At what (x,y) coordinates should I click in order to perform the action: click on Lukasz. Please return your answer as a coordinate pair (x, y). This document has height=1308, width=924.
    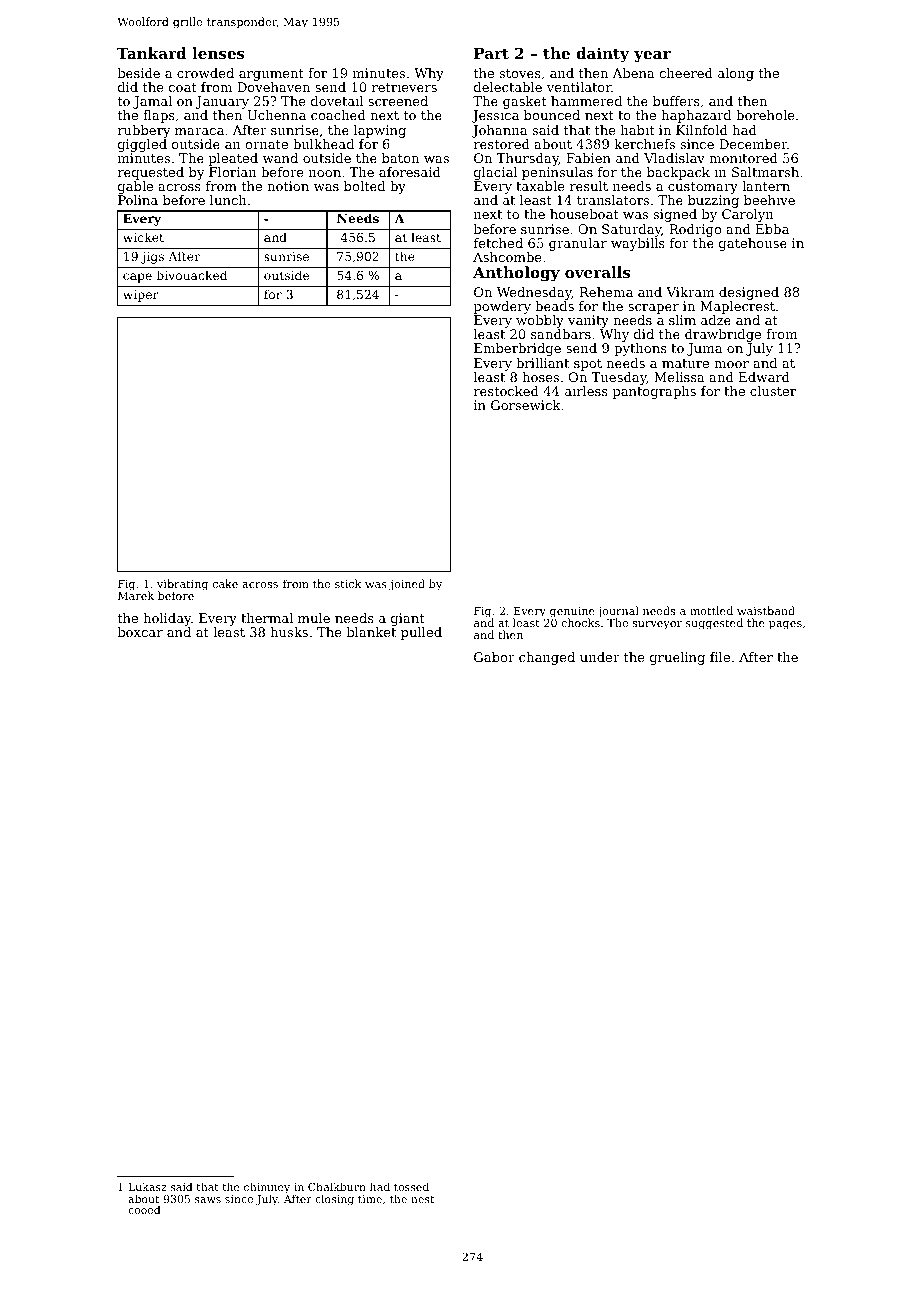
    Looking at the image, I should click on (148, 1186).
